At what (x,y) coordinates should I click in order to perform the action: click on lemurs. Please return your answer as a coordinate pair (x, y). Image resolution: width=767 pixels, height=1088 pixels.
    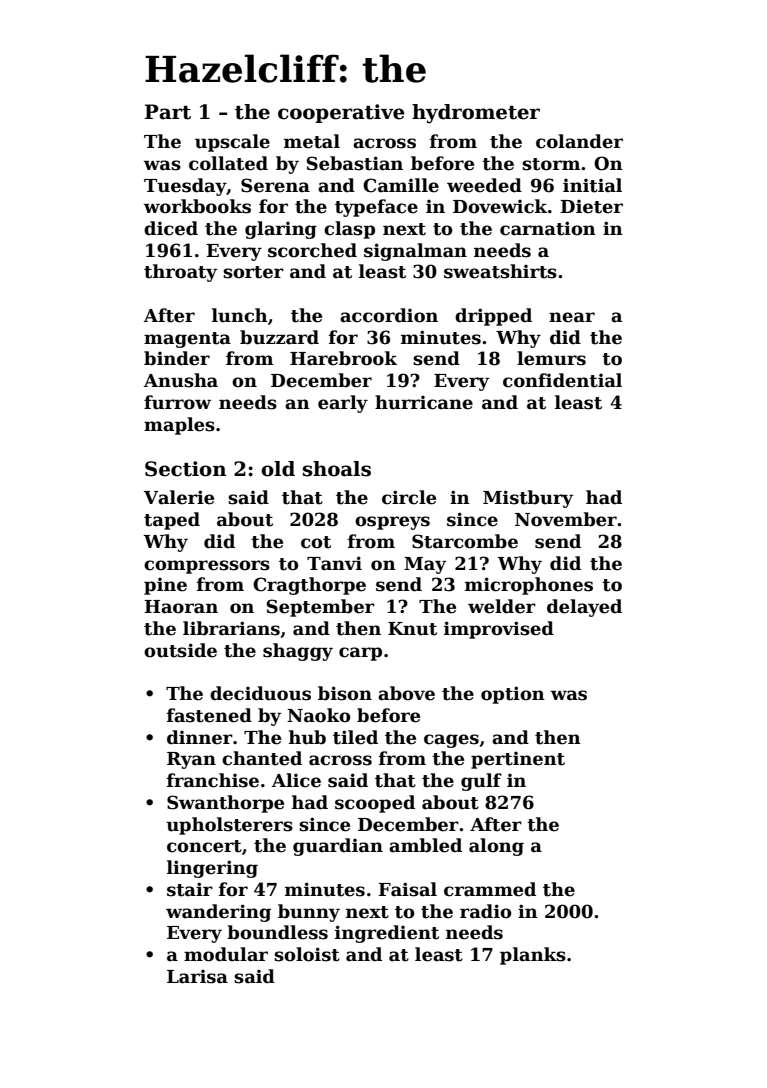
    Looking at the image, I should click on (551, 358).
